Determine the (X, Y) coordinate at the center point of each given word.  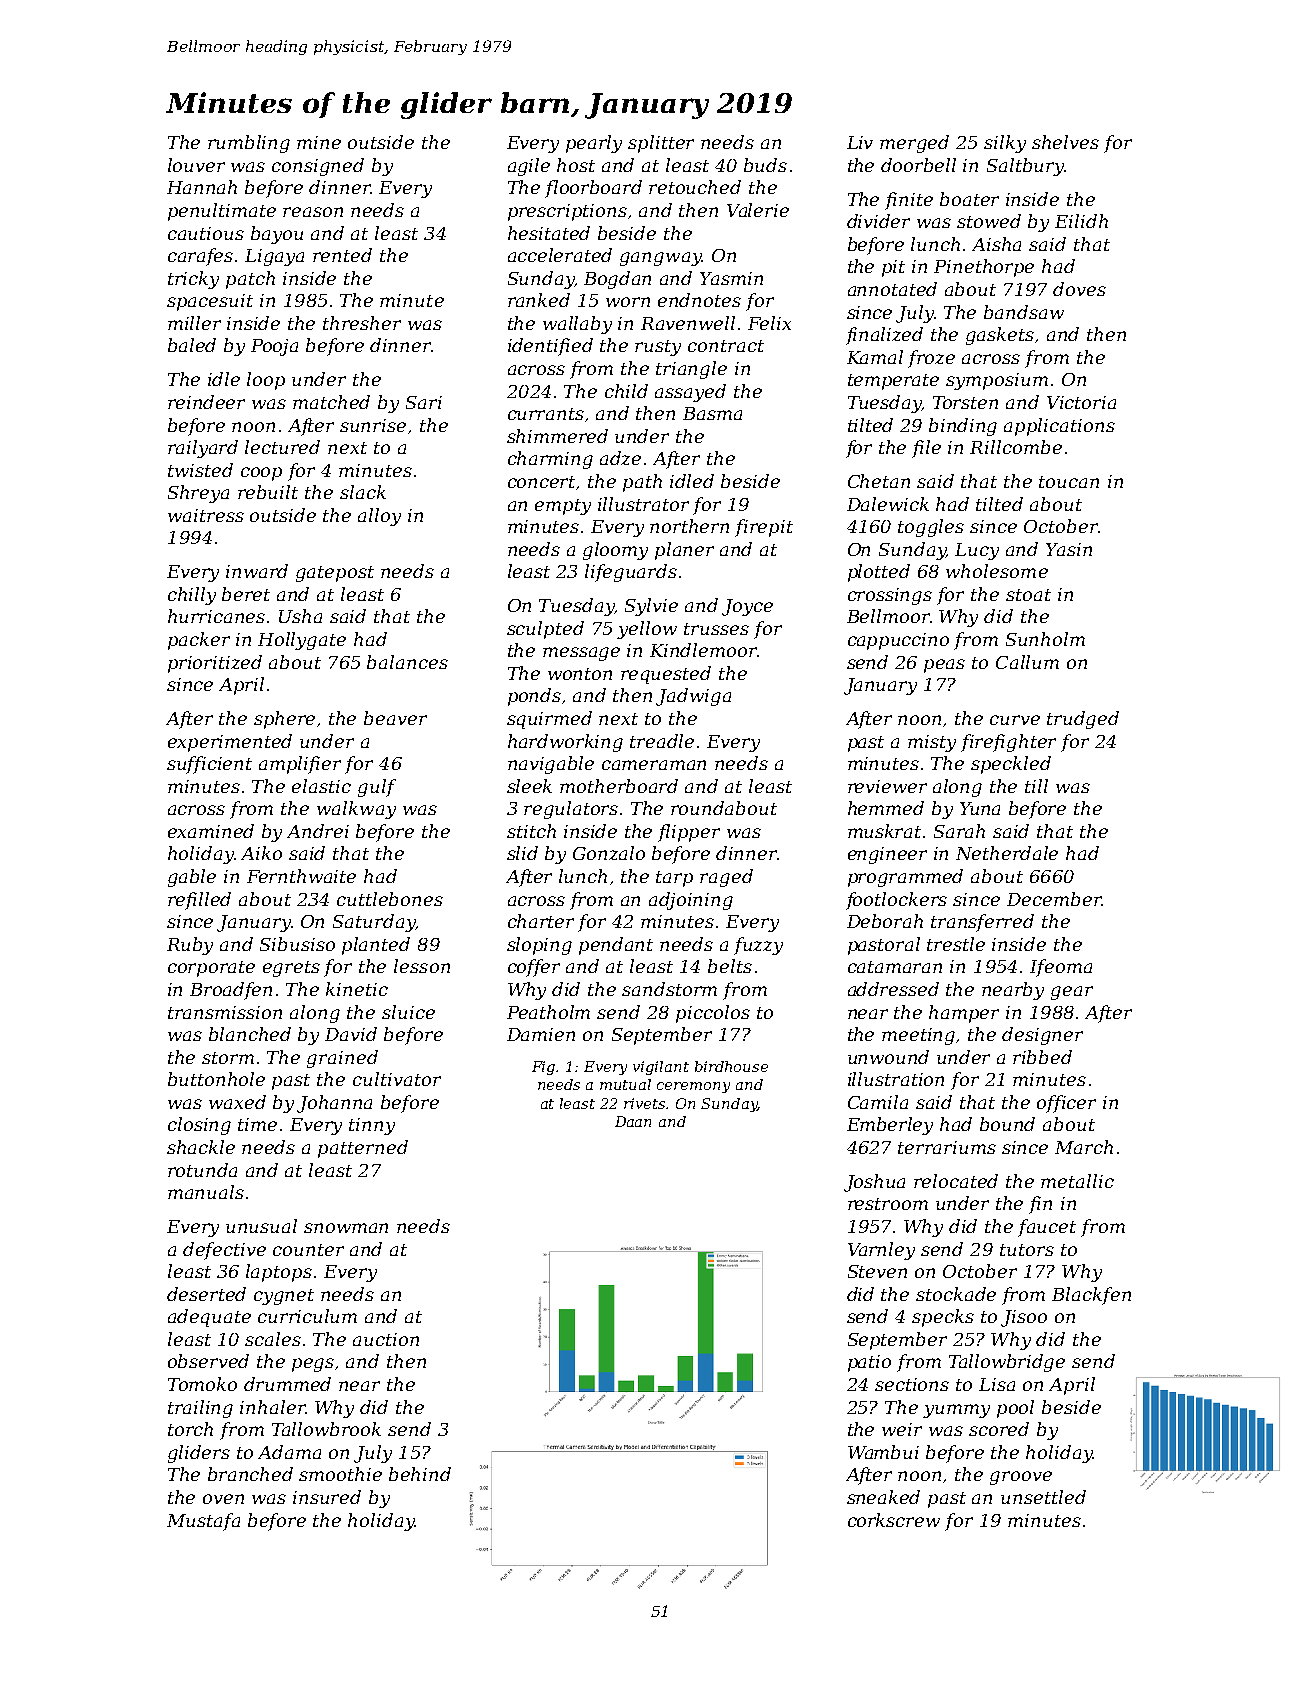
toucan (1069, 482)
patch (250, 280)
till (1036, 786)
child (626, 391)
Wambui (883, 1452)
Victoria (1081, 402)
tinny (372, 1126)
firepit (764, 528)
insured (327, 1497)
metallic (1077, 1181)
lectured (282, 447)
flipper (689, 833)
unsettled (1043, 1497)
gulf (377, 788)
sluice (408, 1012)
